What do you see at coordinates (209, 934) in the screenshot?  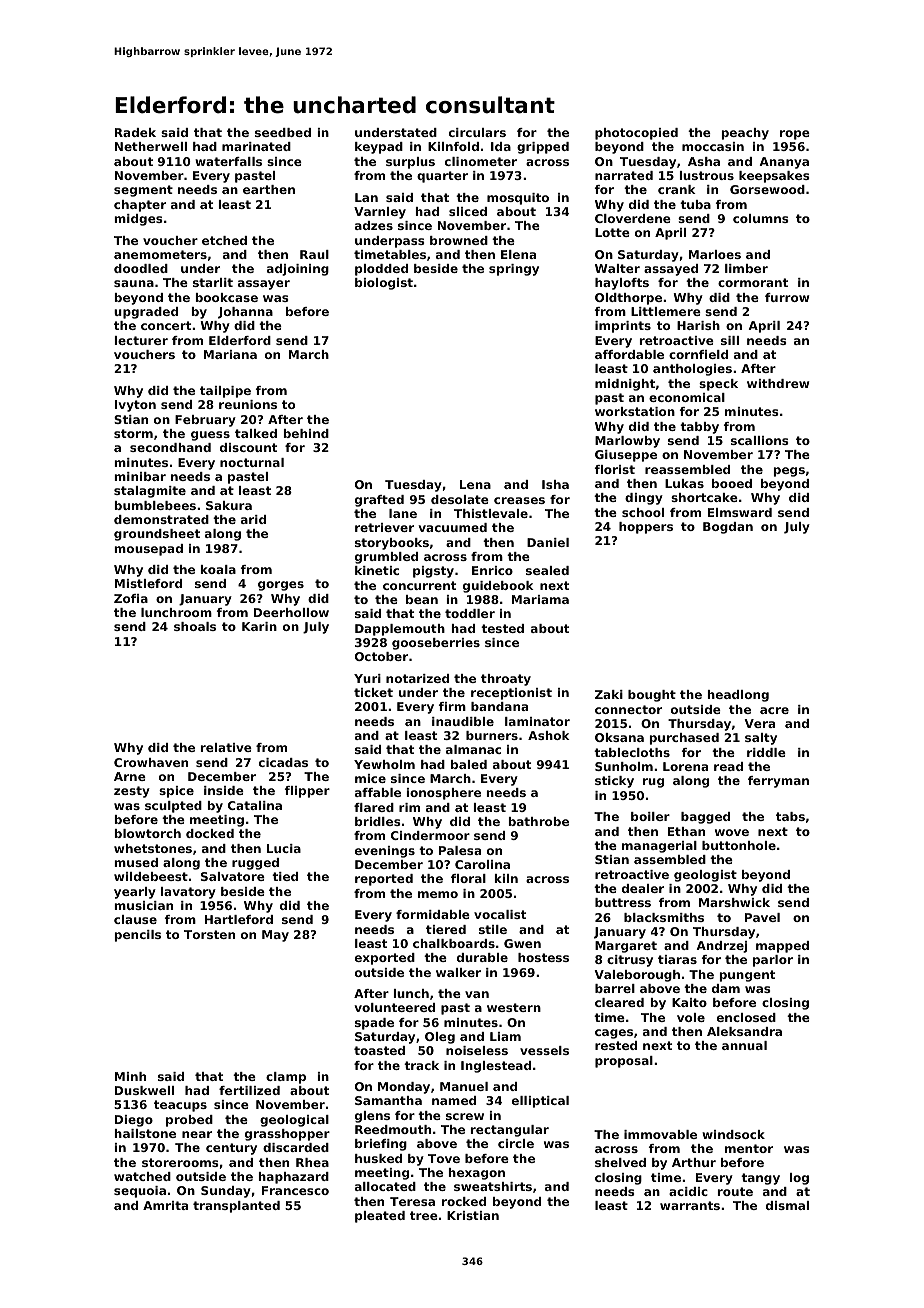 I see `Torsten` at bounding box center [209, 934].
